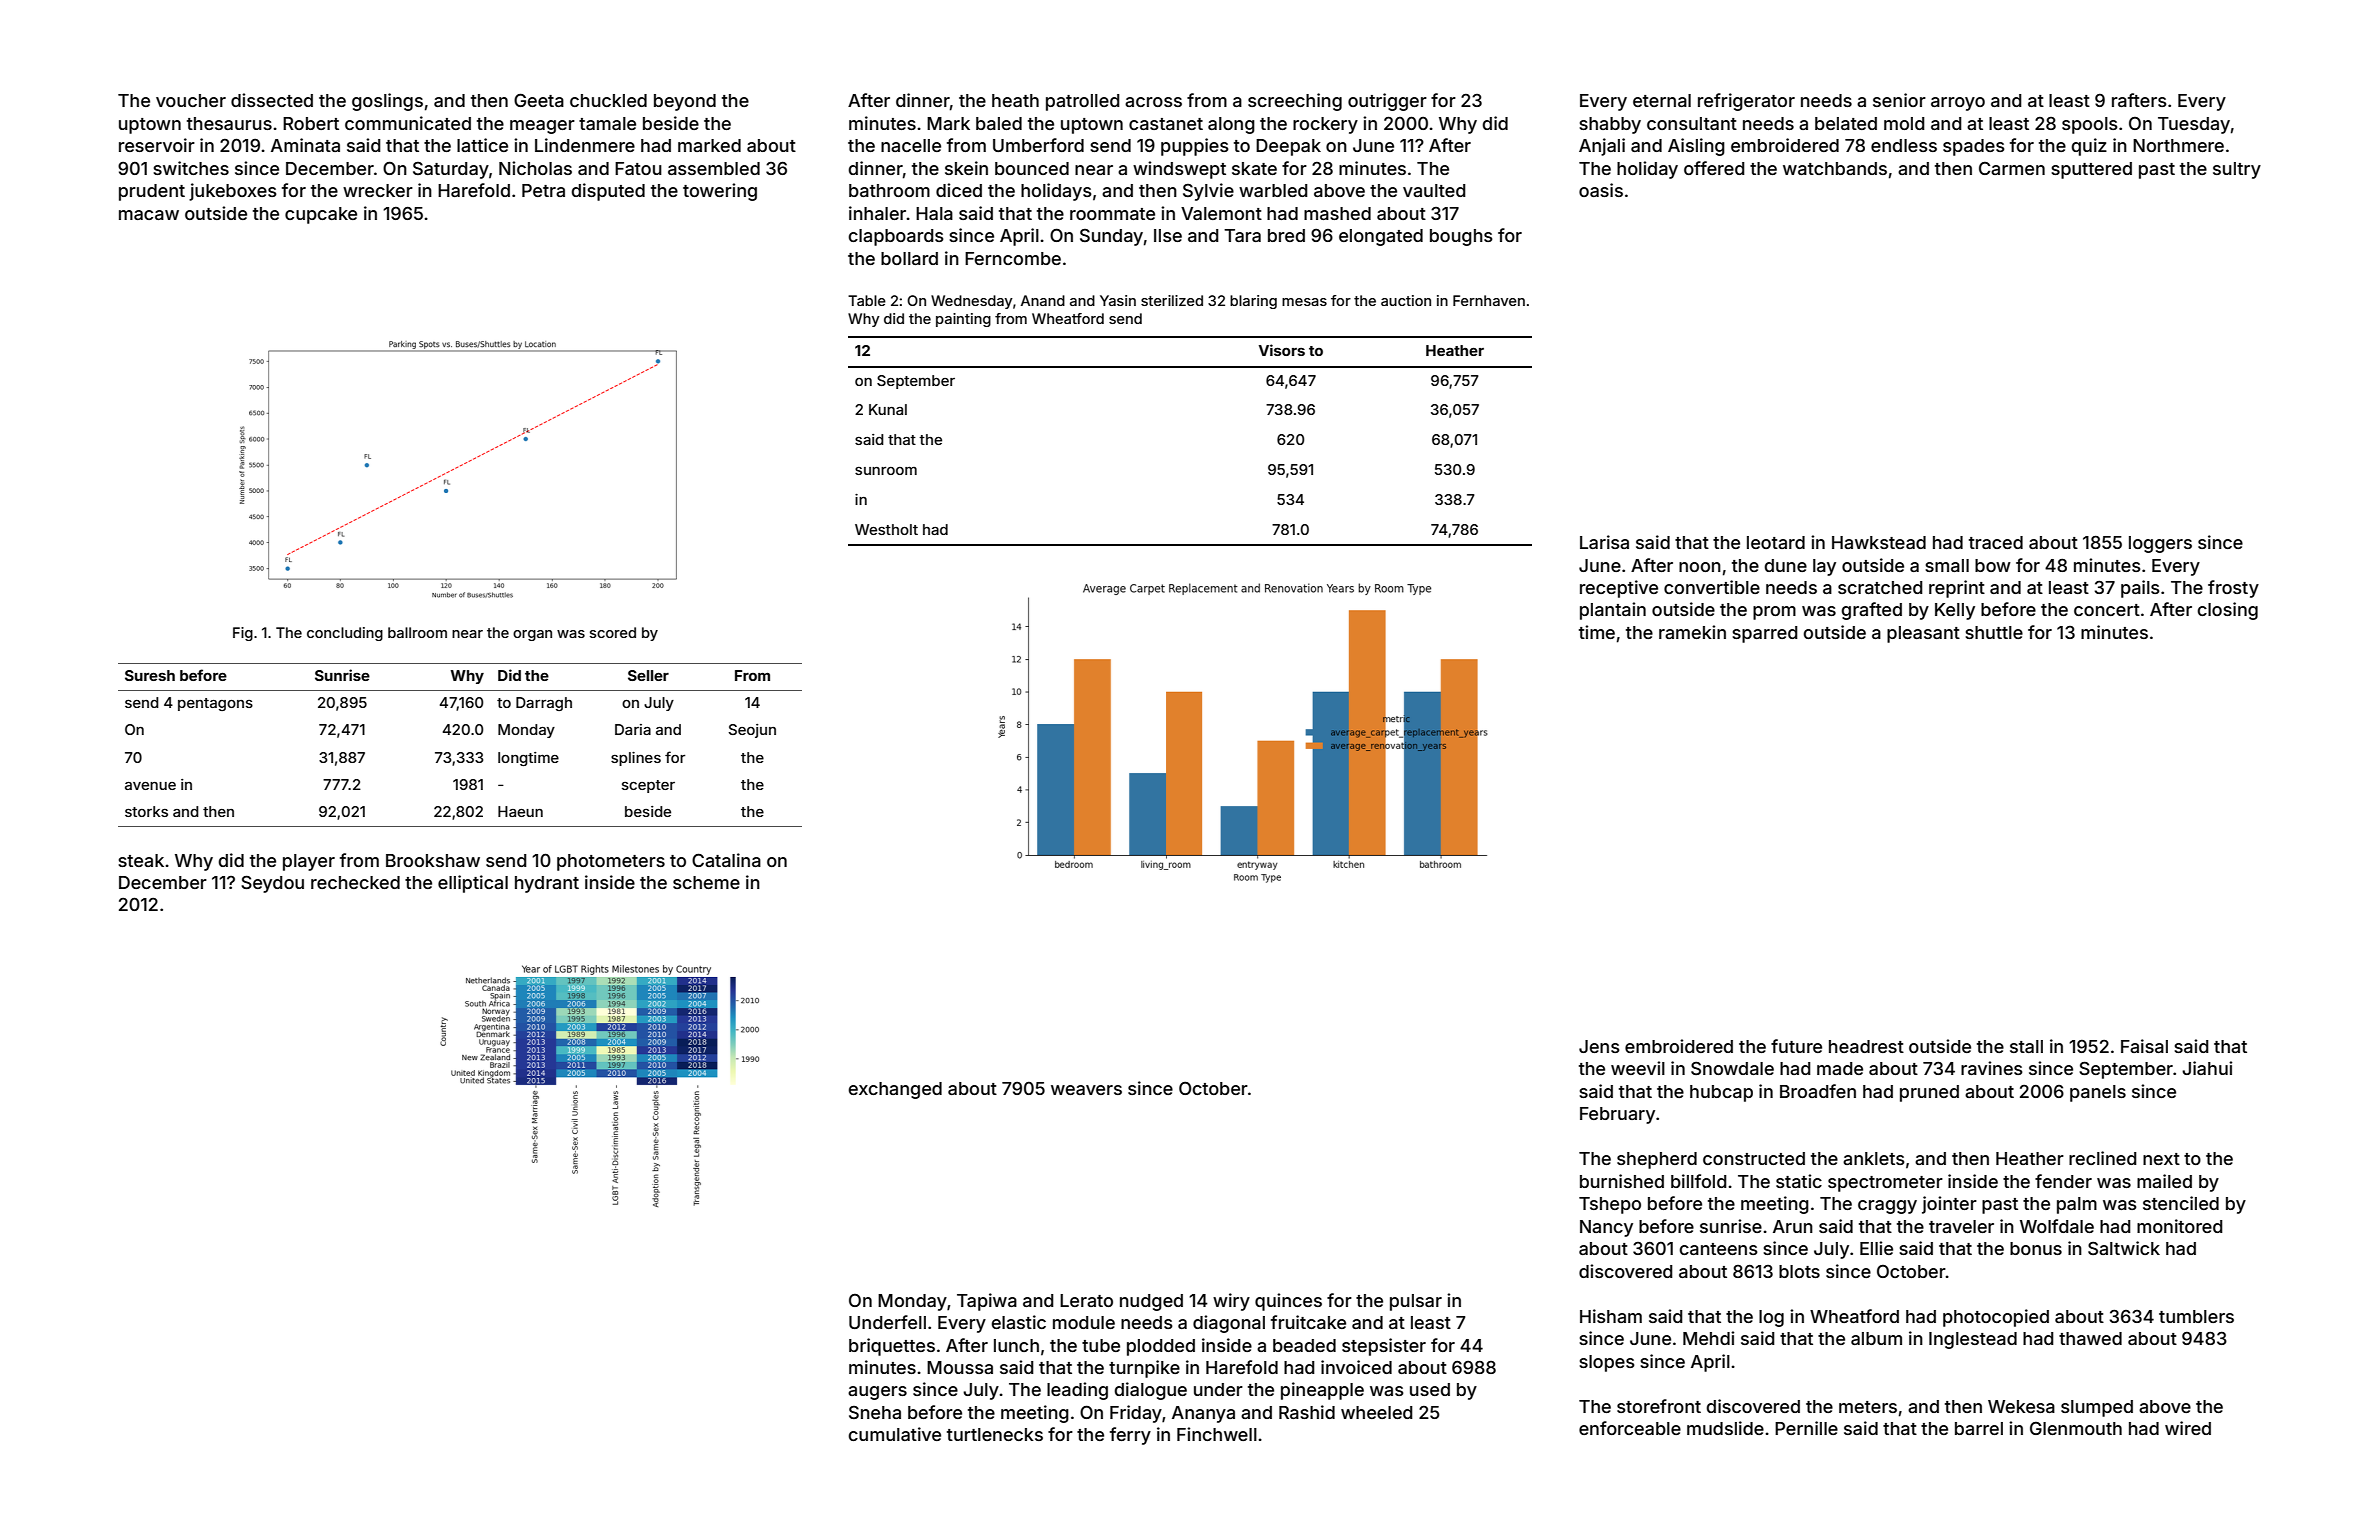 Image resolution: width=2380 pixels, height=1540 pixels. Describe the element at coordinates (752, 731) in the screenshot. I see `Seojun` at that location.
